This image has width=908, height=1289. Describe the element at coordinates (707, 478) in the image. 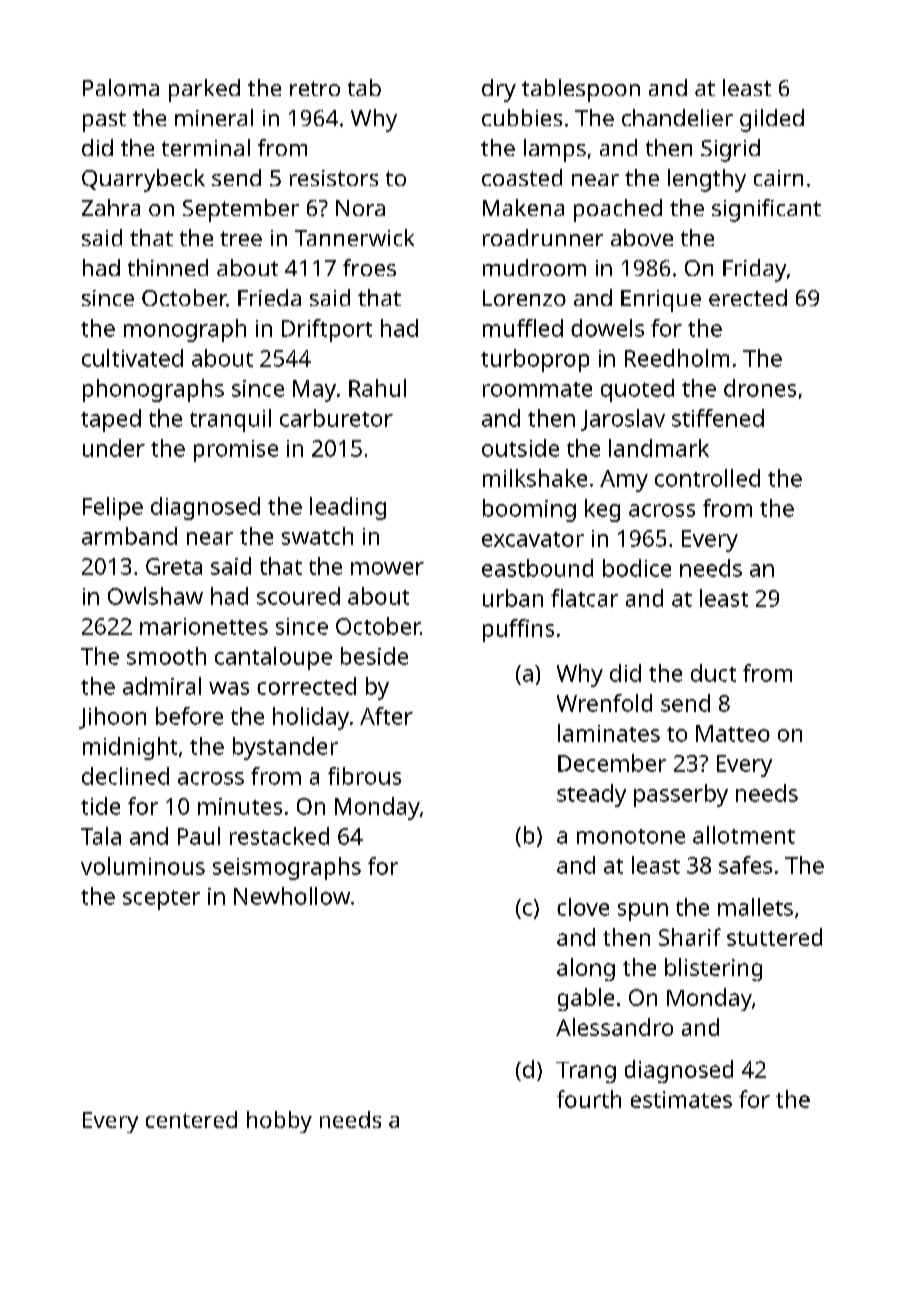

I see `controlled` at that location.
